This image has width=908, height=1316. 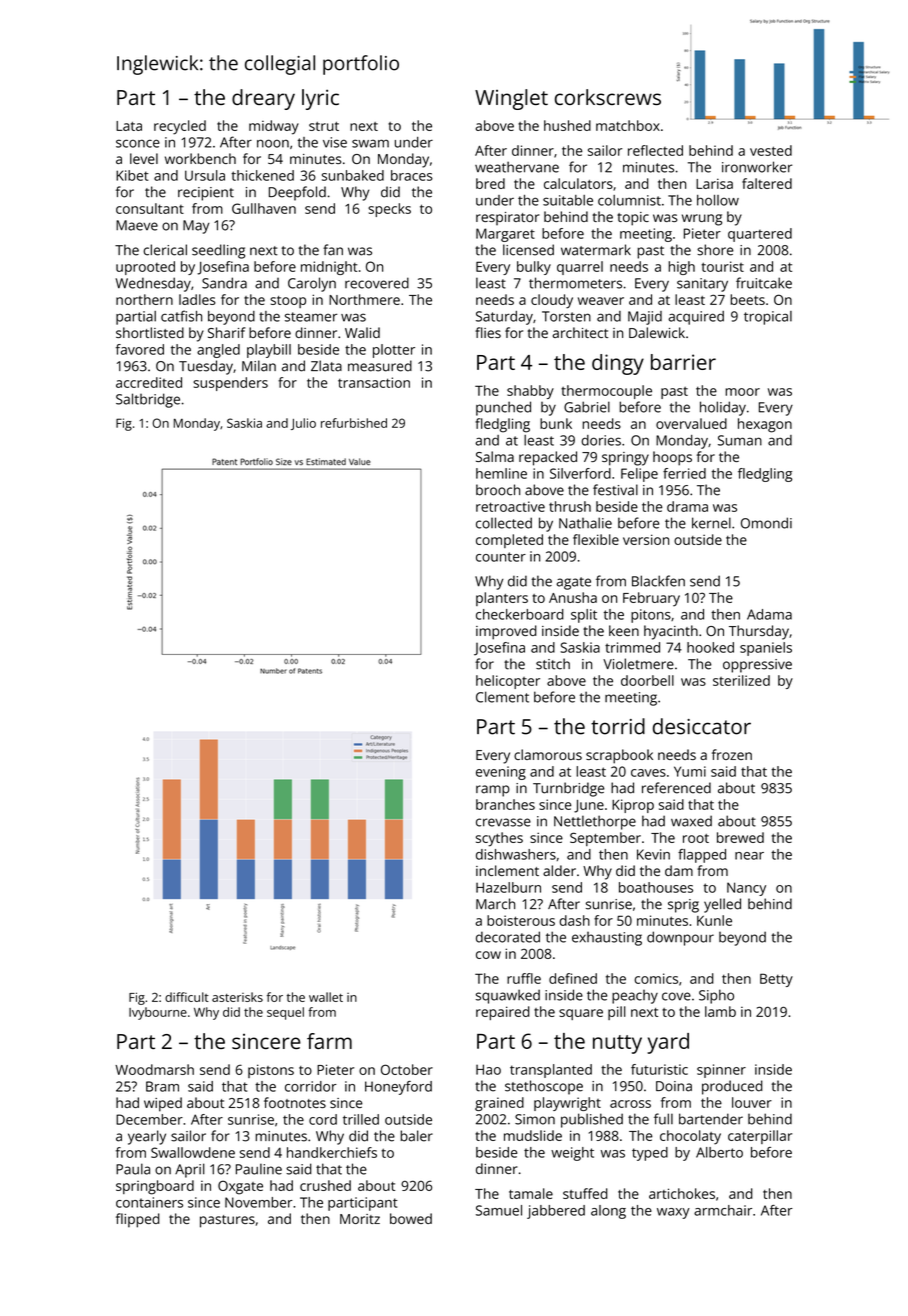 I want to click on corkscrews, so click(x=608, y=97).
